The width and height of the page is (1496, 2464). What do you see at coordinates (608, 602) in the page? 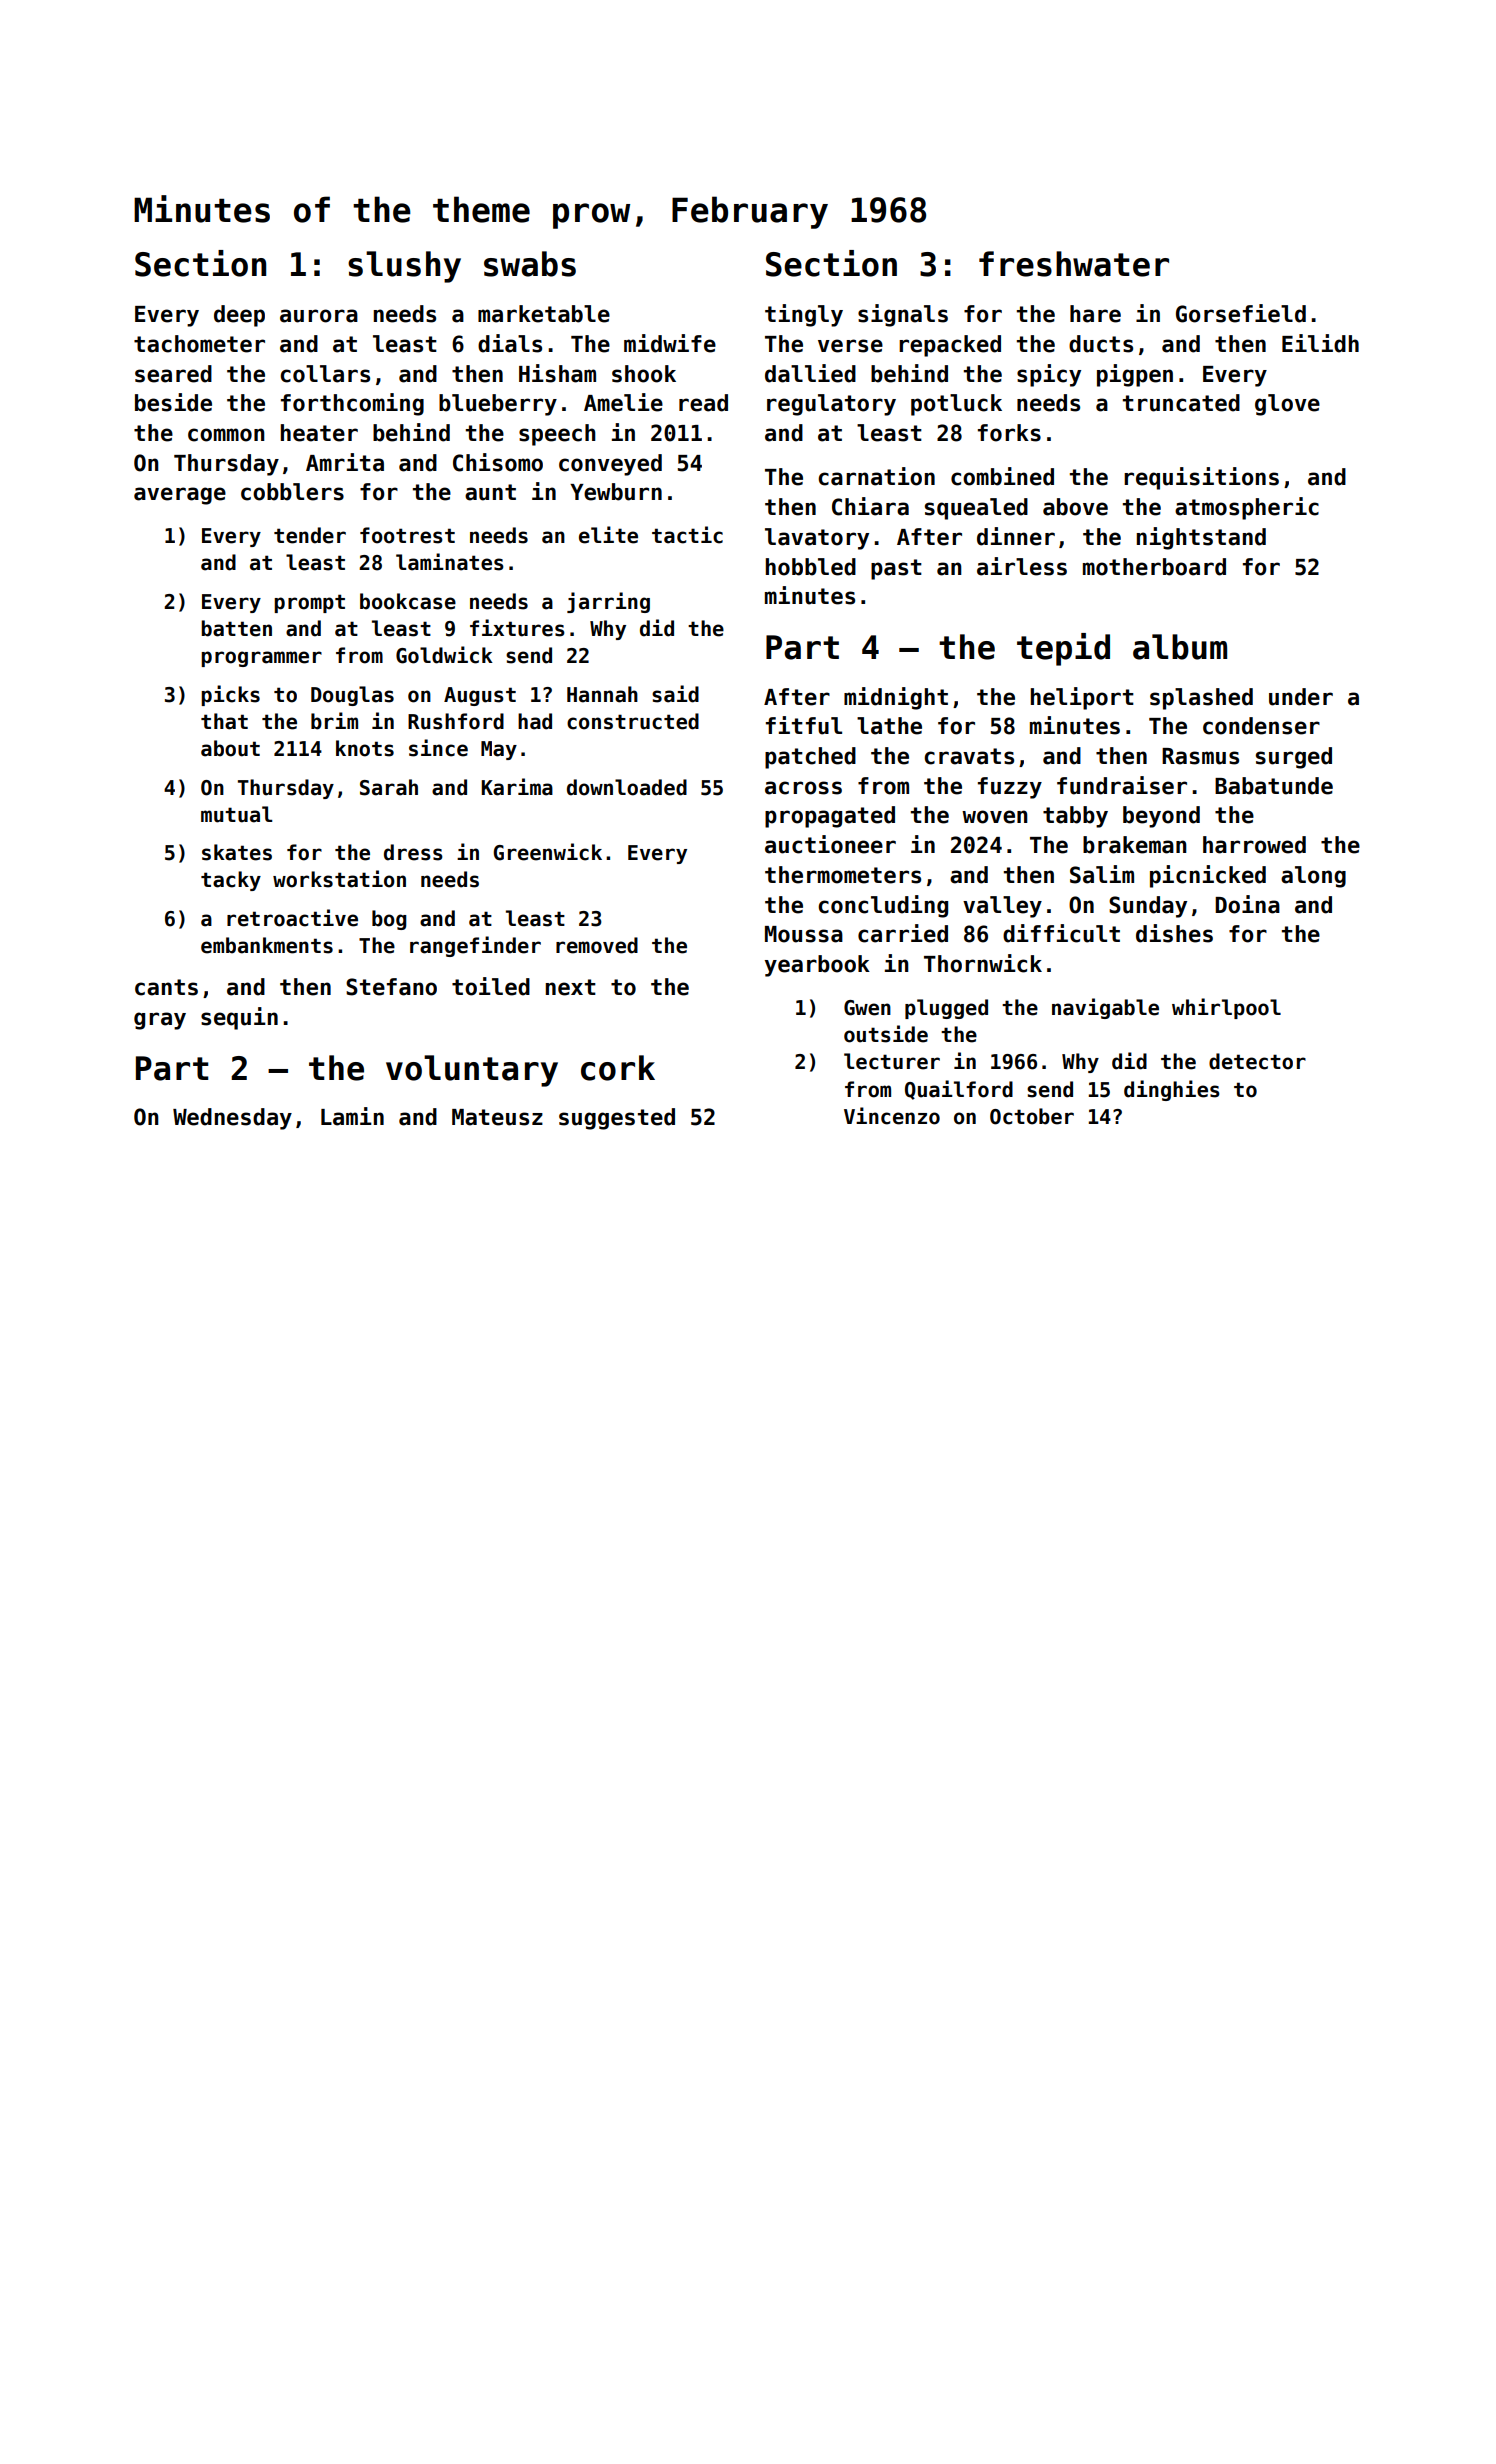
I see `jarring` at bounding box center [608, 602].
